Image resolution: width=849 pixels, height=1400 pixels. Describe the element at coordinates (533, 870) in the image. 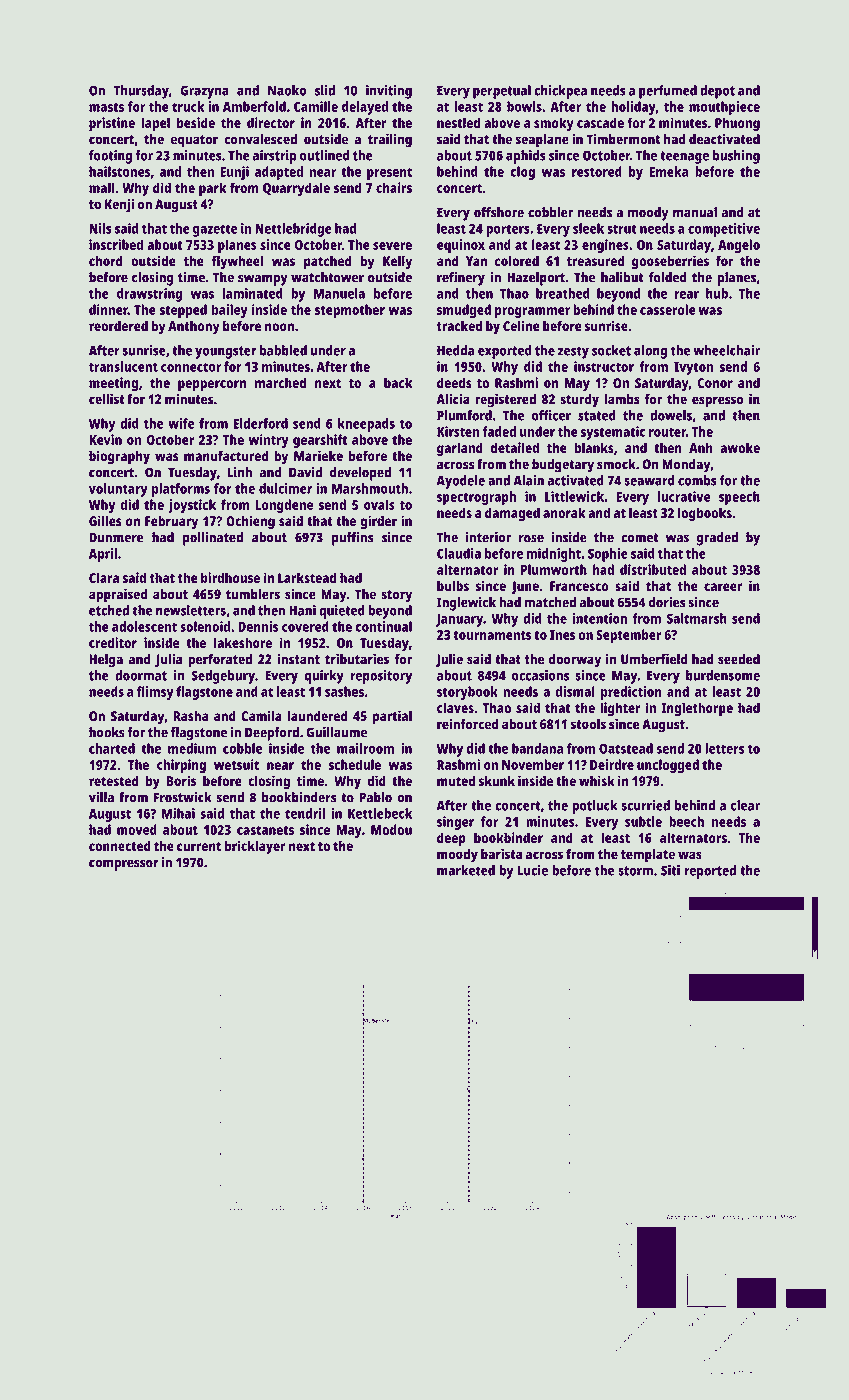

I see `Lucie` at that location.
